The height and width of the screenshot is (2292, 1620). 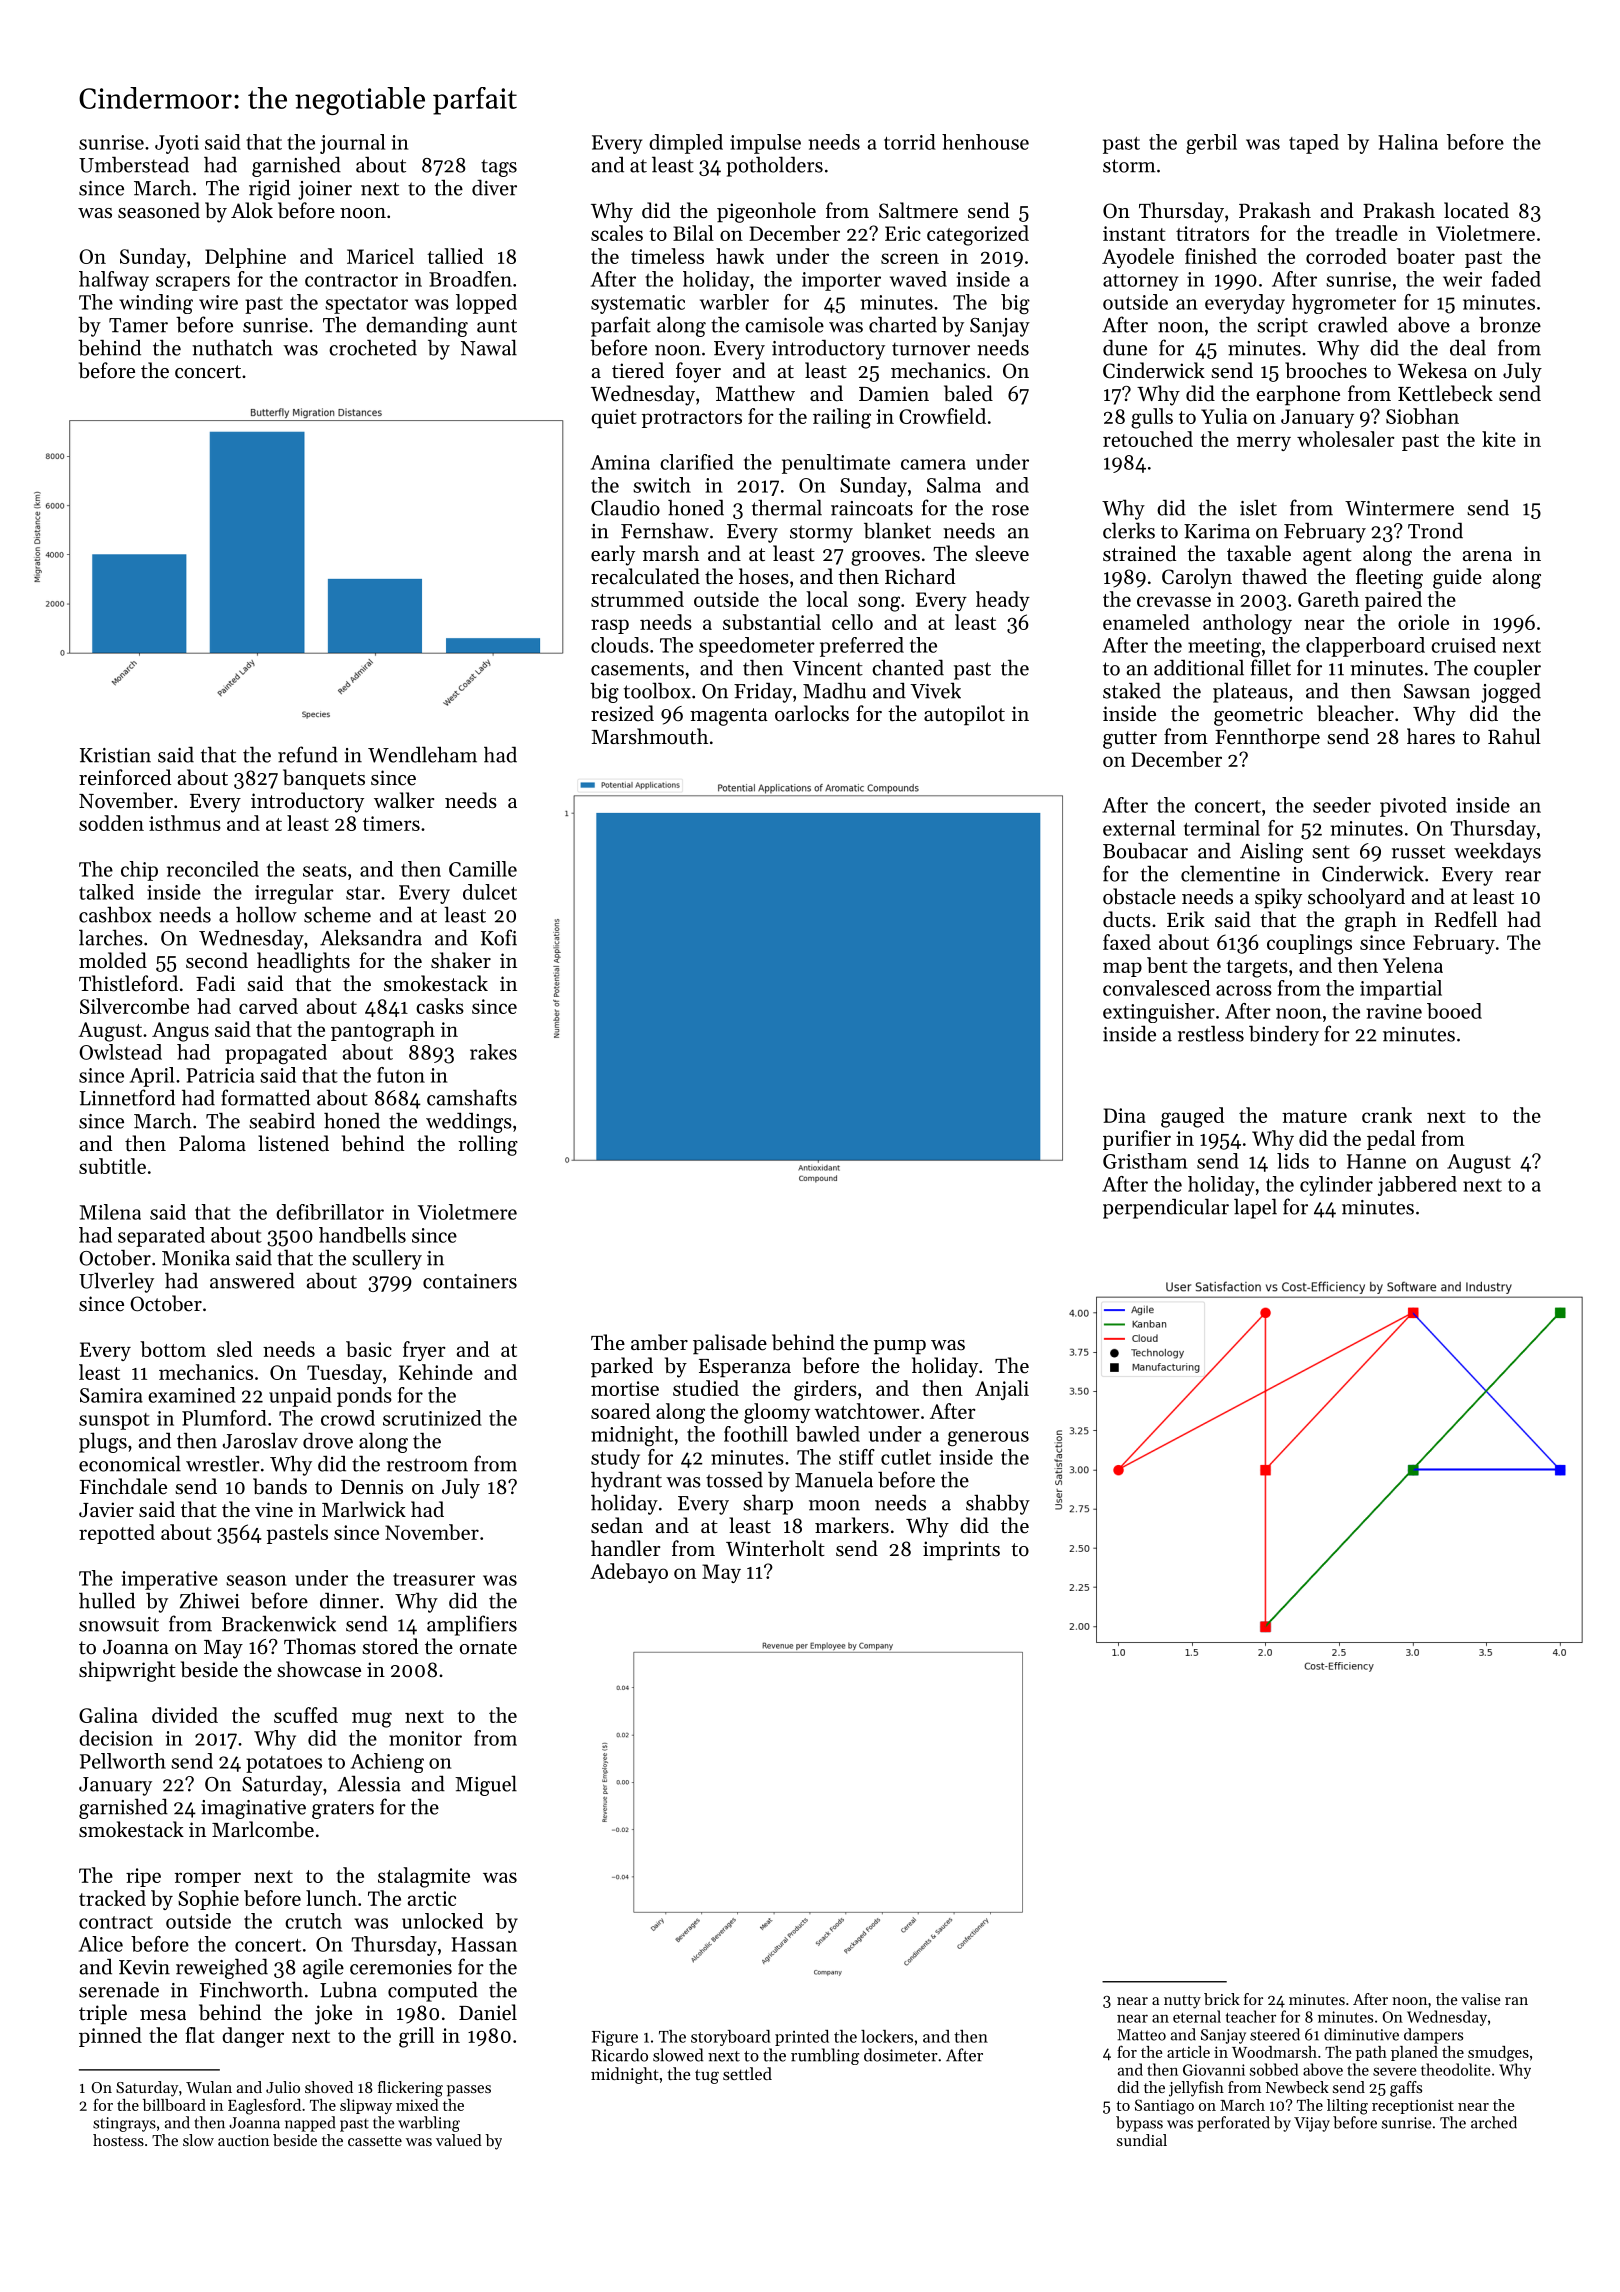 What do you see at coordinates (373, 347) in the screenshot?
I see `crocheted` at bounding box center [373, 347].
